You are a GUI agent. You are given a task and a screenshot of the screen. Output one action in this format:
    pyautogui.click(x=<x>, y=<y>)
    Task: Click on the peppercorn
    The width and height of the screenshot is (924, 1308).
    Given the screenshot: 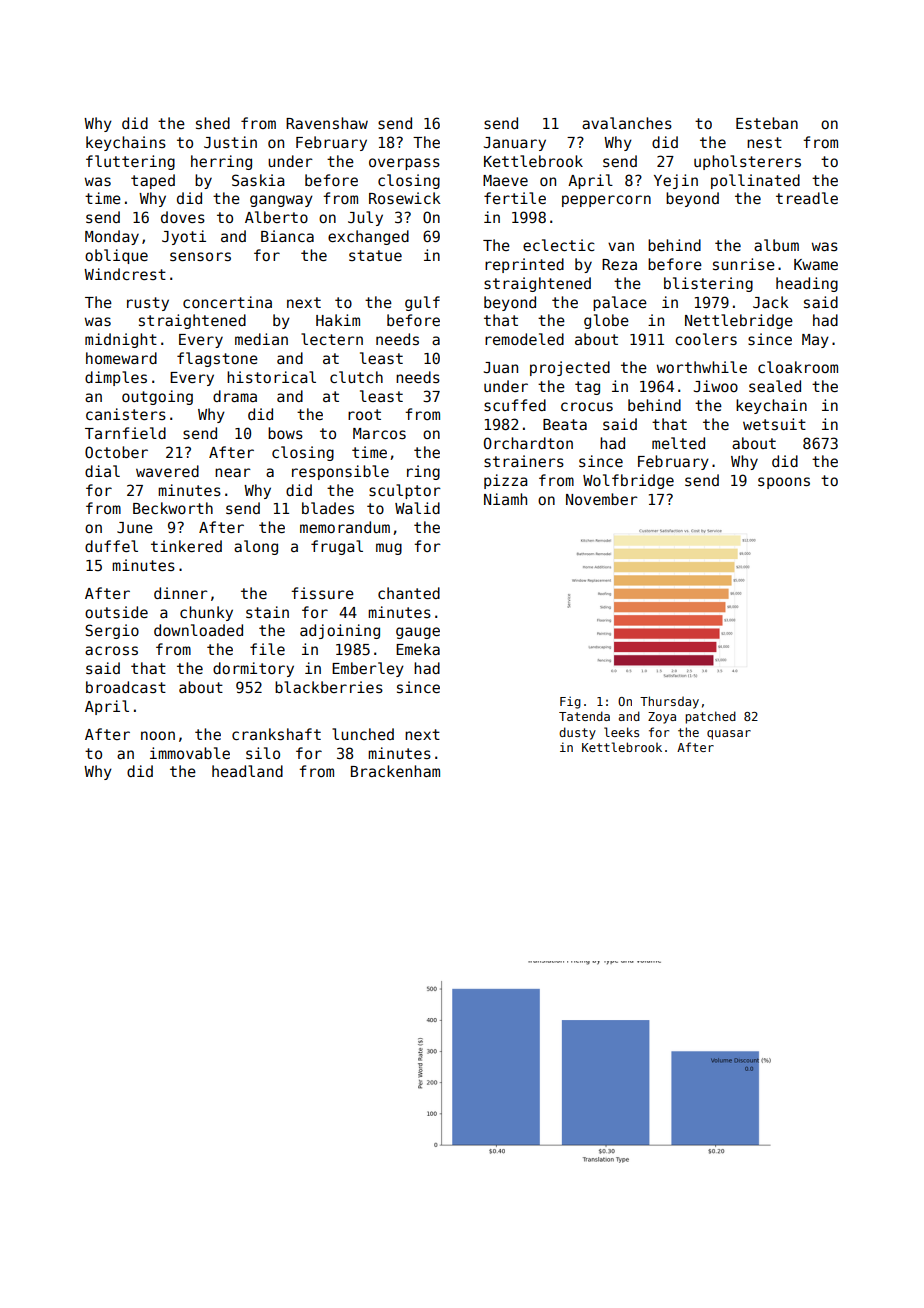 What is the action you would take?
    pyautogui.click(x=606, y=201)
